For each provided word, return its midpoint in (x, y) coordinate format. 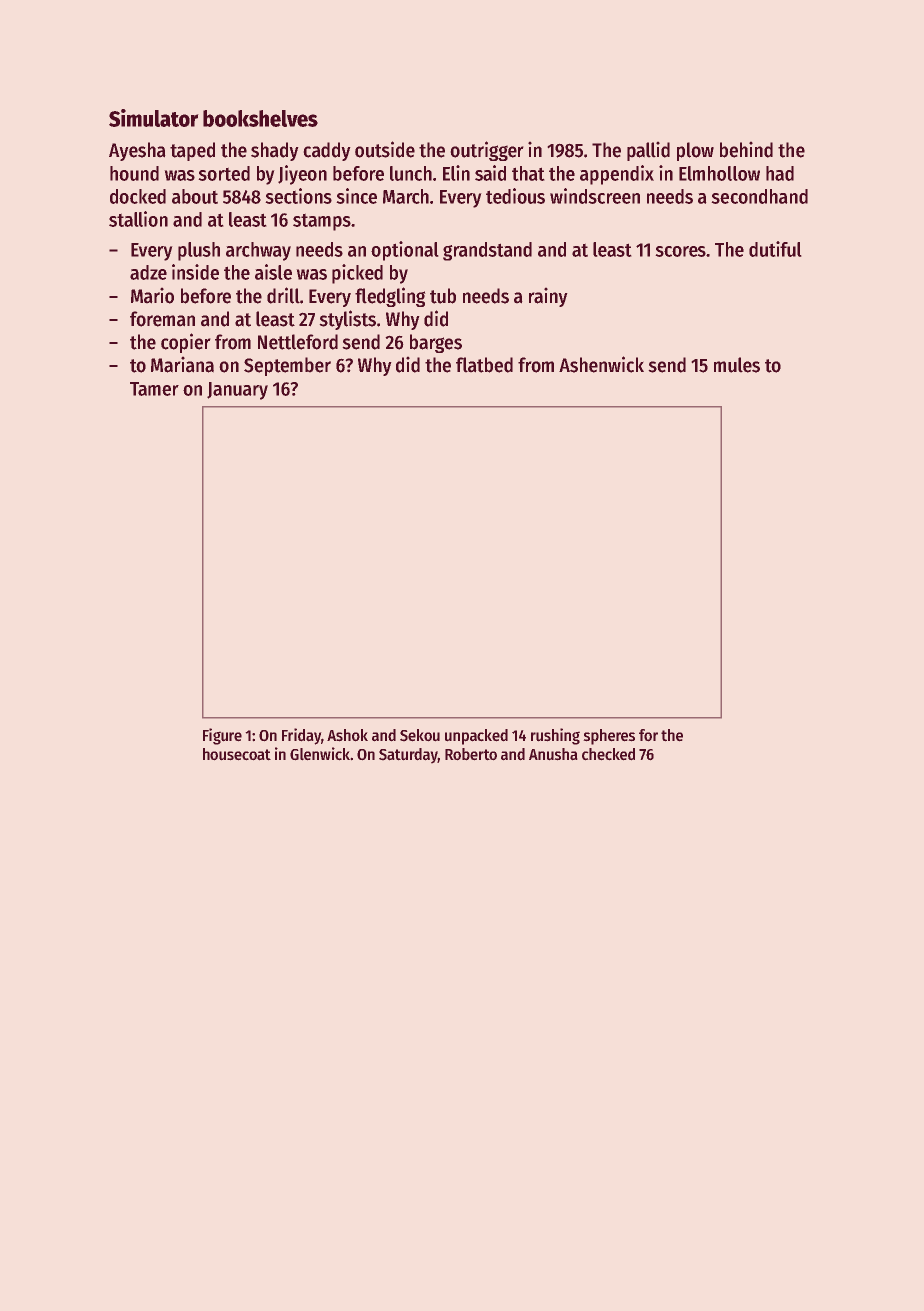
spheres (609, 737)
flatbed (484, 365)
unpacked (476, 737)
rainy (548, 297)
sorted (224, 173)
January (237, 391)
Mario (152, 296)
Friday (301, 736)
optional (404, 251)
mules (737, 365)
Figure (222, 736)
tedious (515, 196)
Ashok (347, 735)
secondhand (760, 196)
